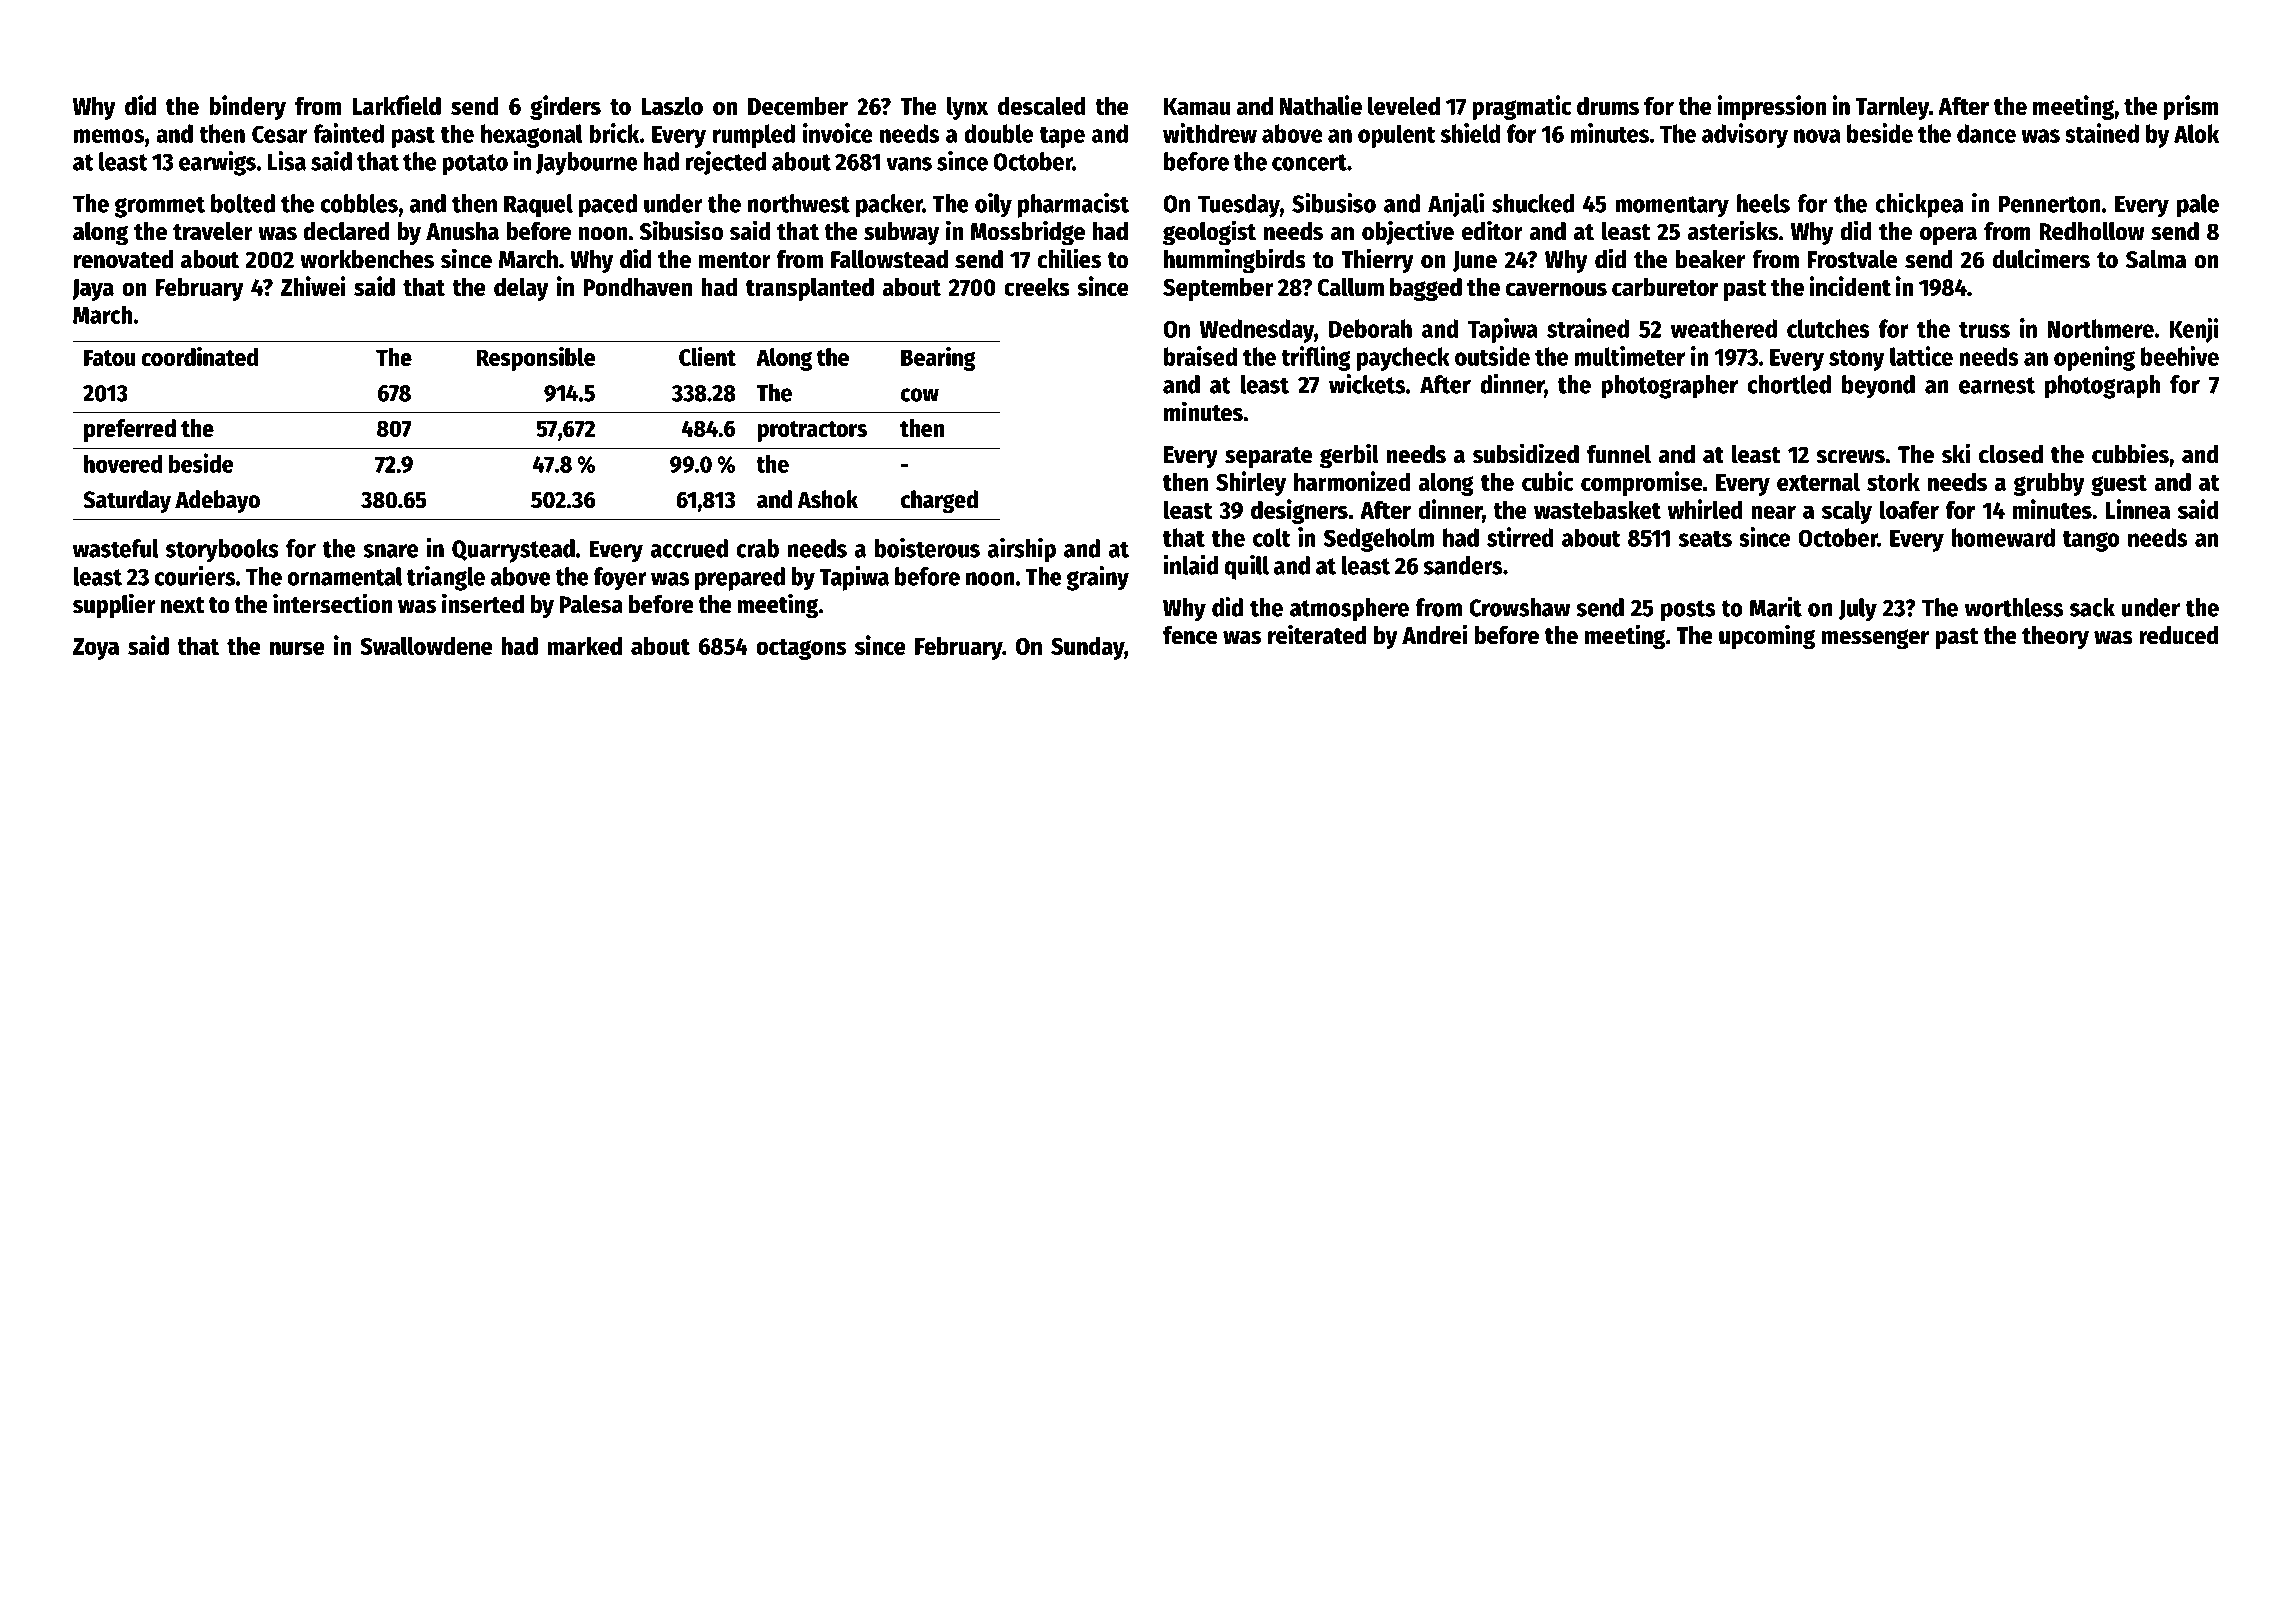  Describe the element at coordinates (1984, 330) in the screenshot. I see `truss` at that location.
